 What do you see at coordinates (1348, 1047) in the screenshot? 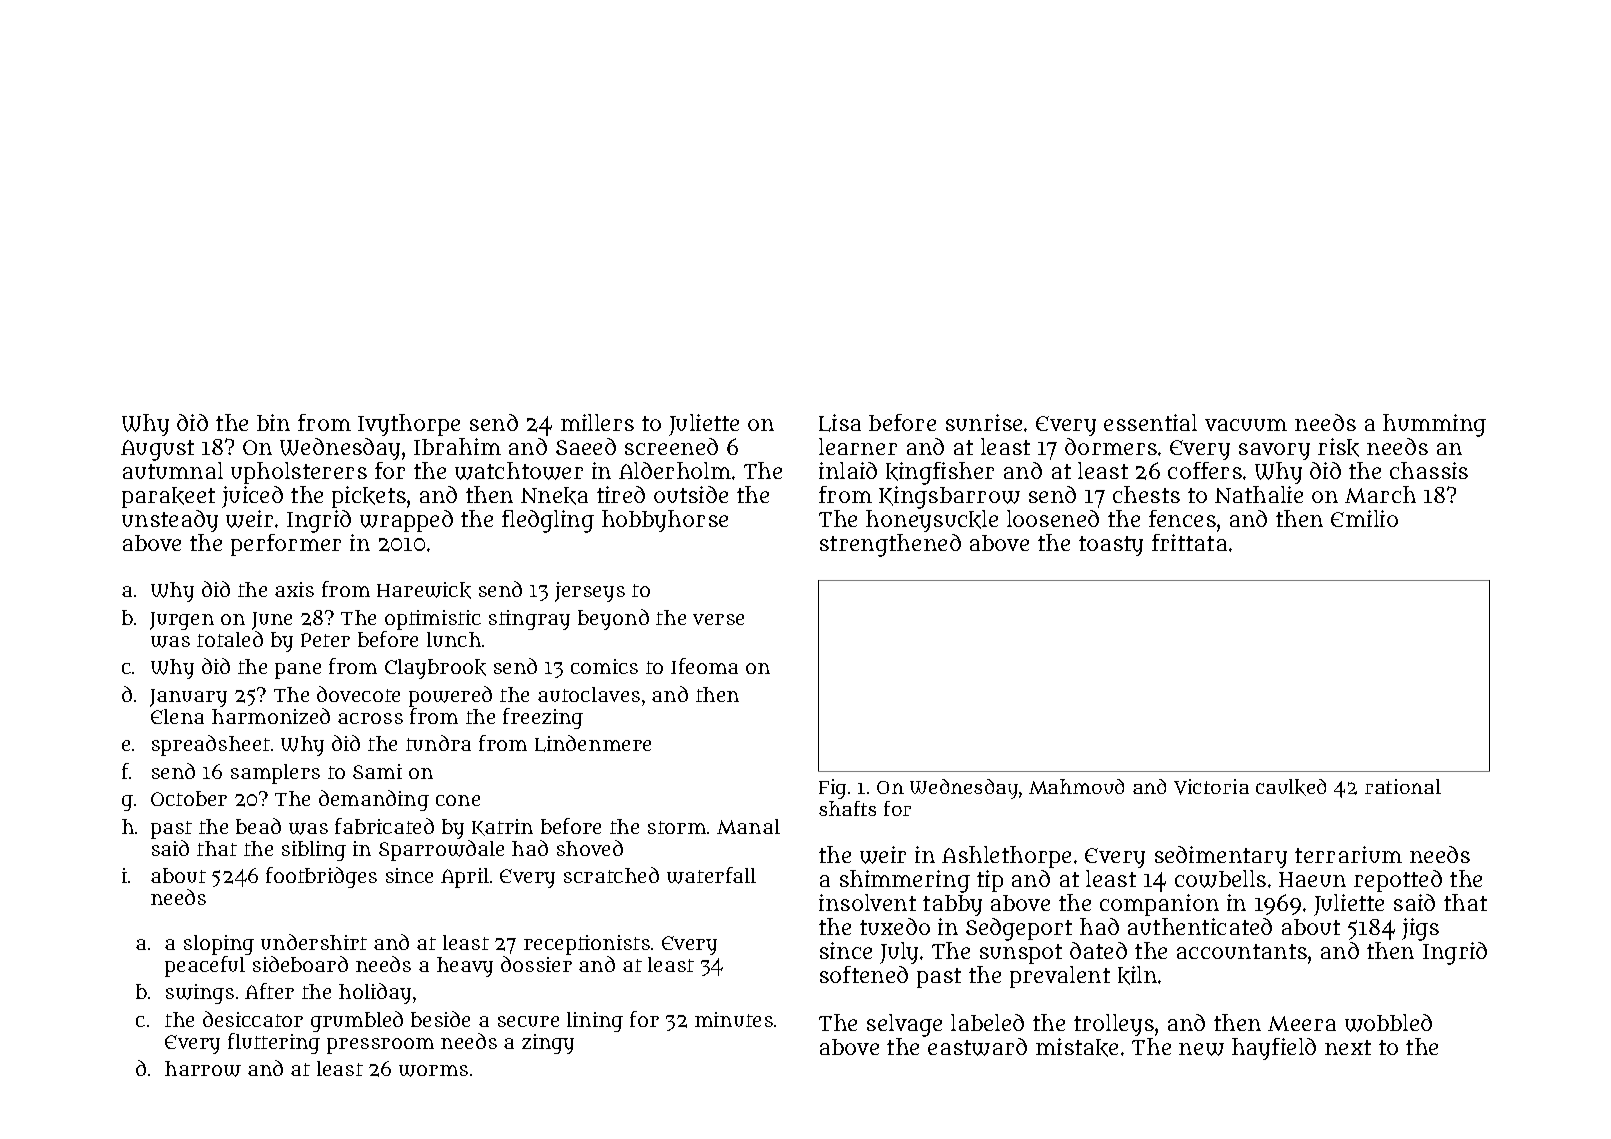
I see `next` at bounding box center [1348, 1047].
